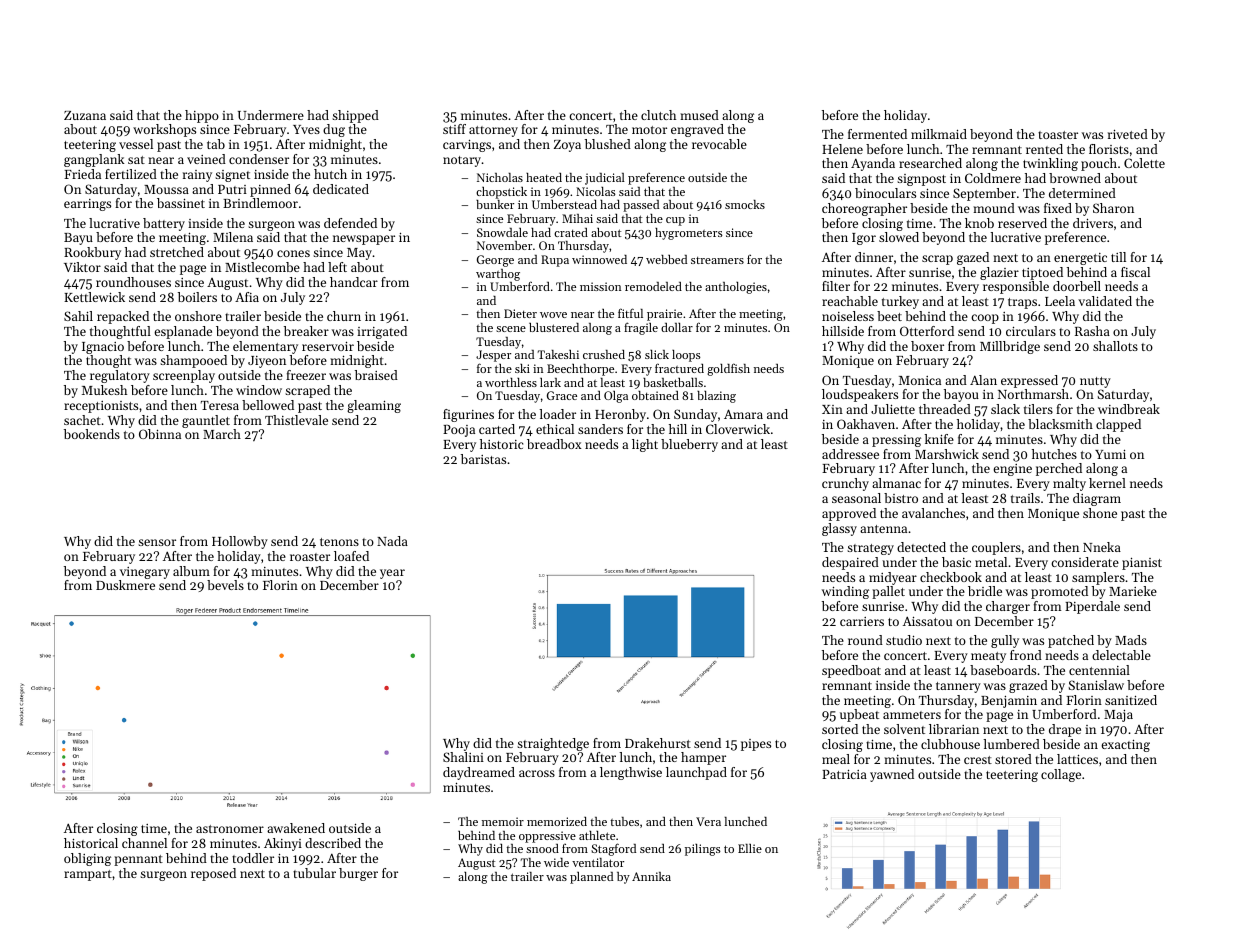 This image has height=952, width=1233. I want to click on clutch, so click(658, 115).
